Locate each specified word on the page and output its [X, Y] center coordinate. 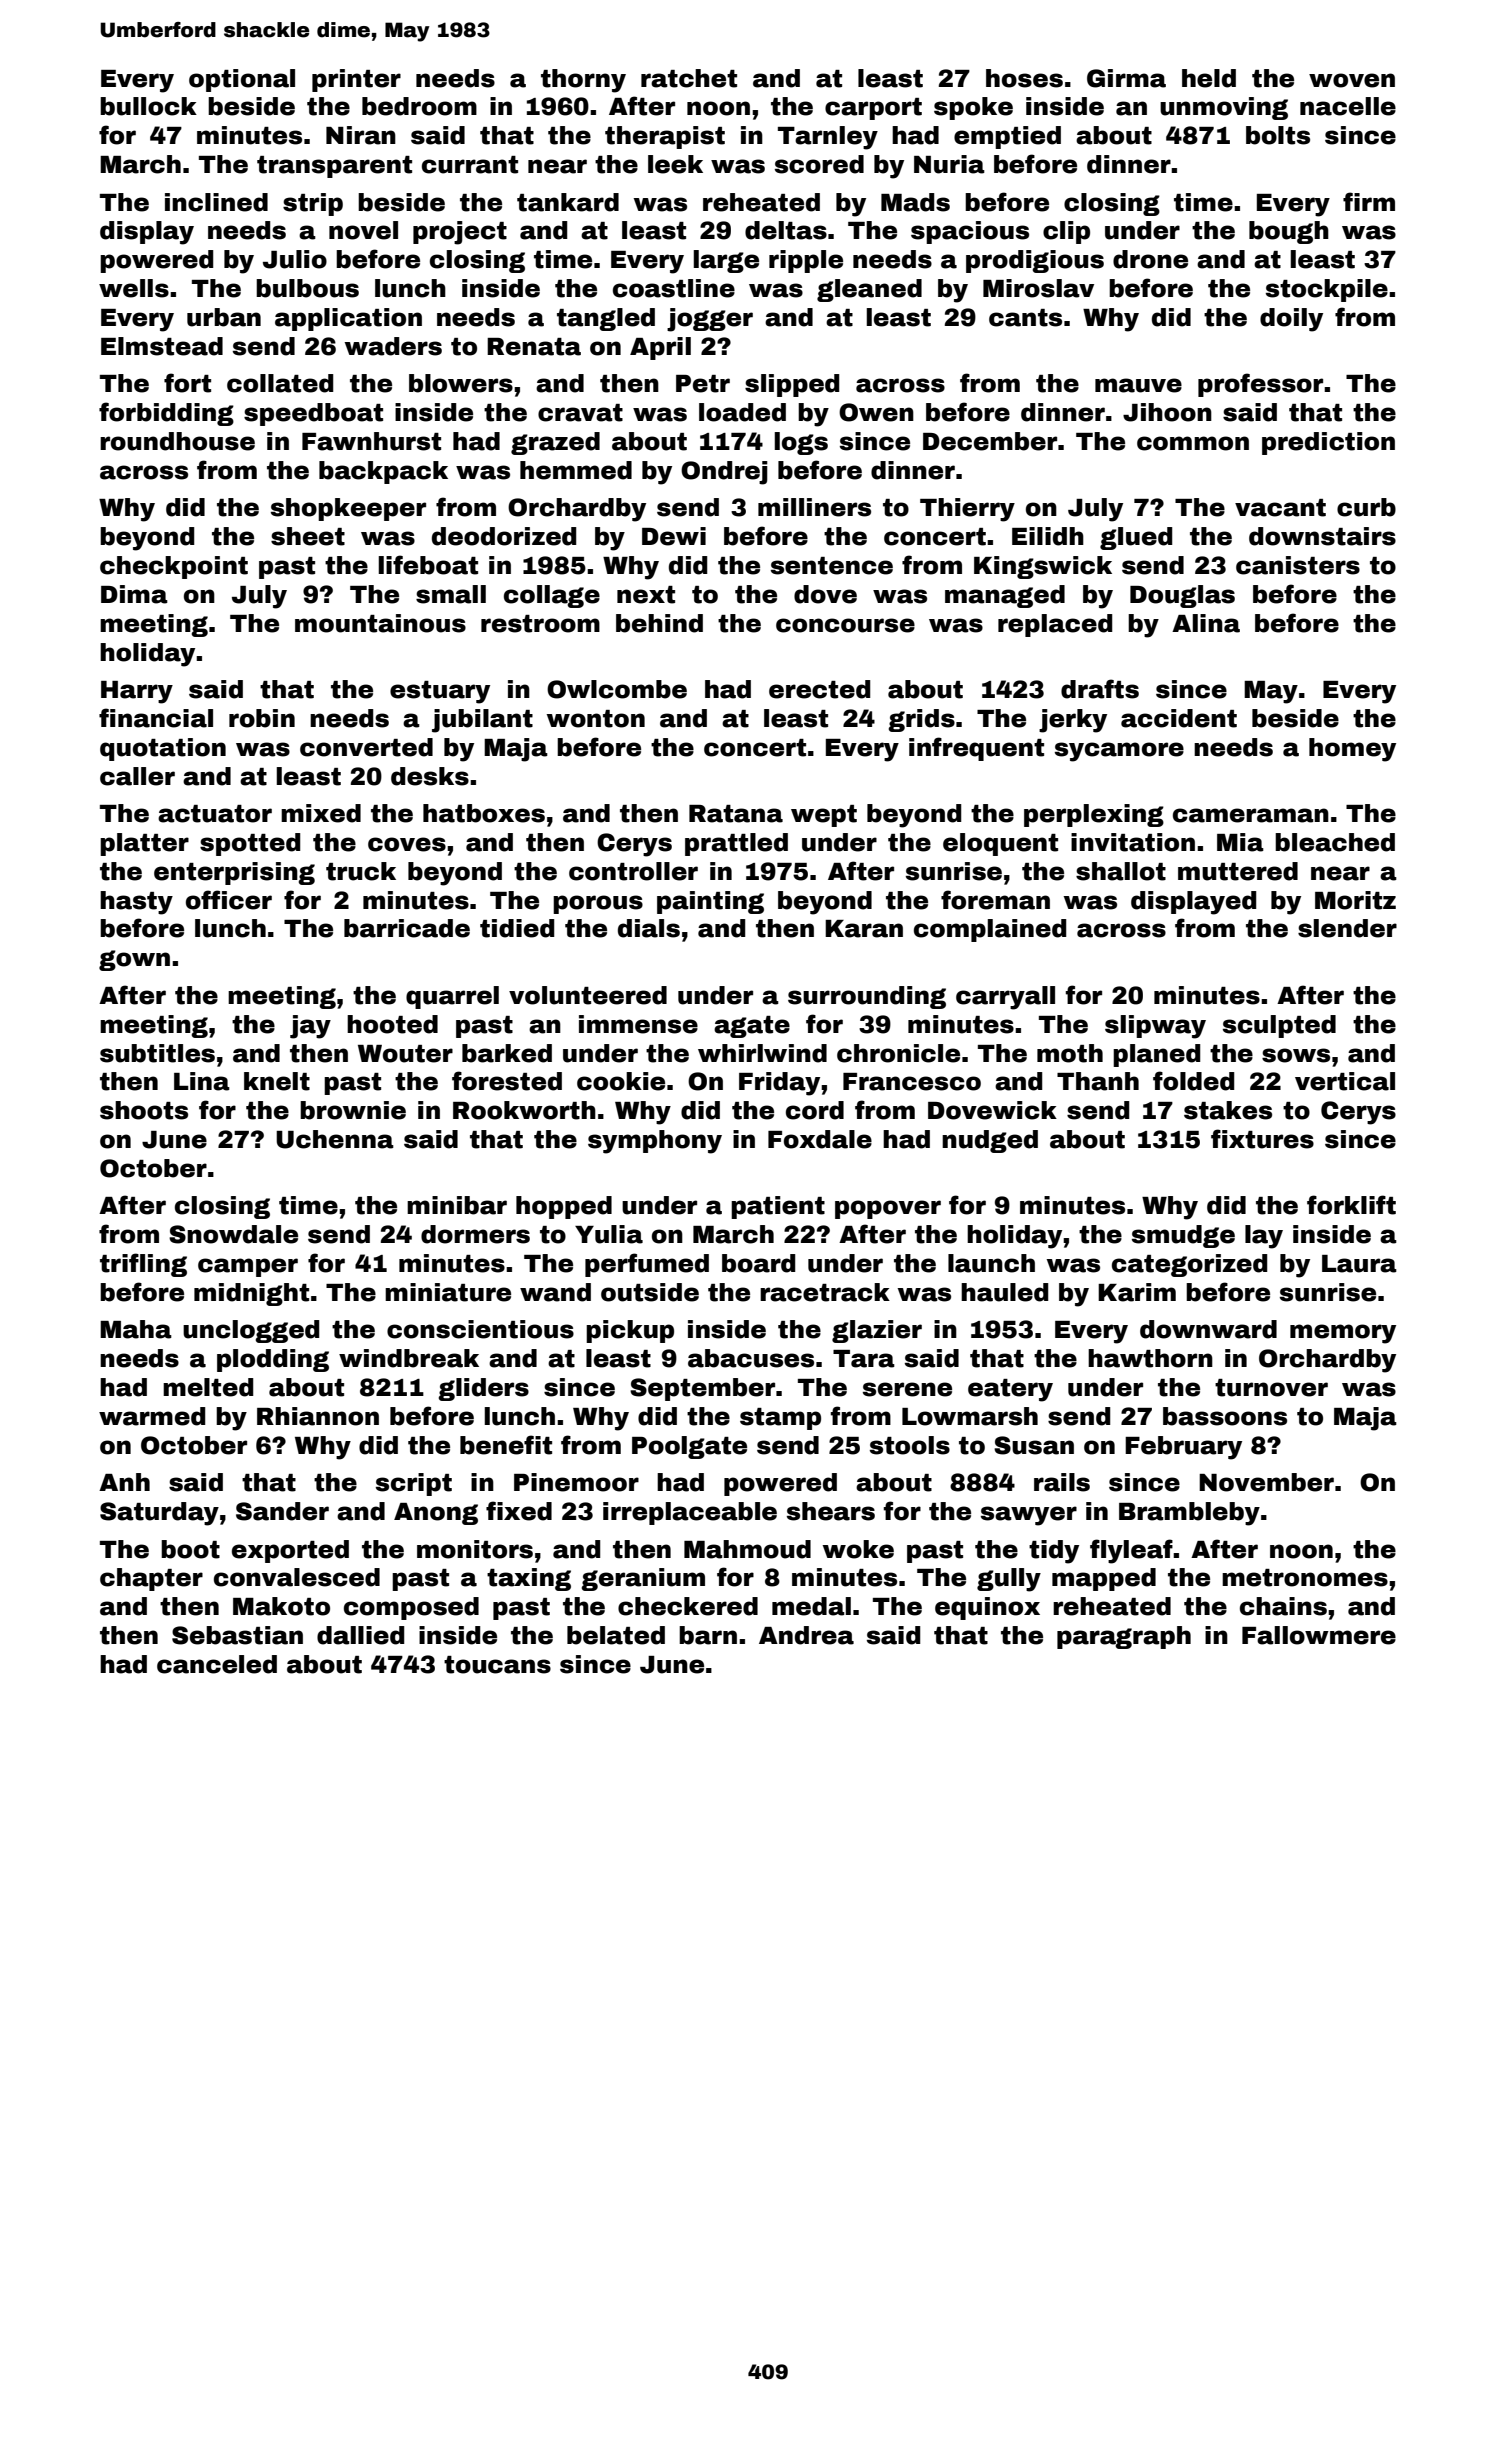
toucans [497, 1665]
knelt [277, 1081]
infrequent [976, 749]
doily [1291, 320]
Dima [134, 594]
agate [752, 1027]
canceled [217, 1664]
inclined [216, 202]
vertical [1345, 1081]
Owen [876, 412]
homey [1352, 750]
